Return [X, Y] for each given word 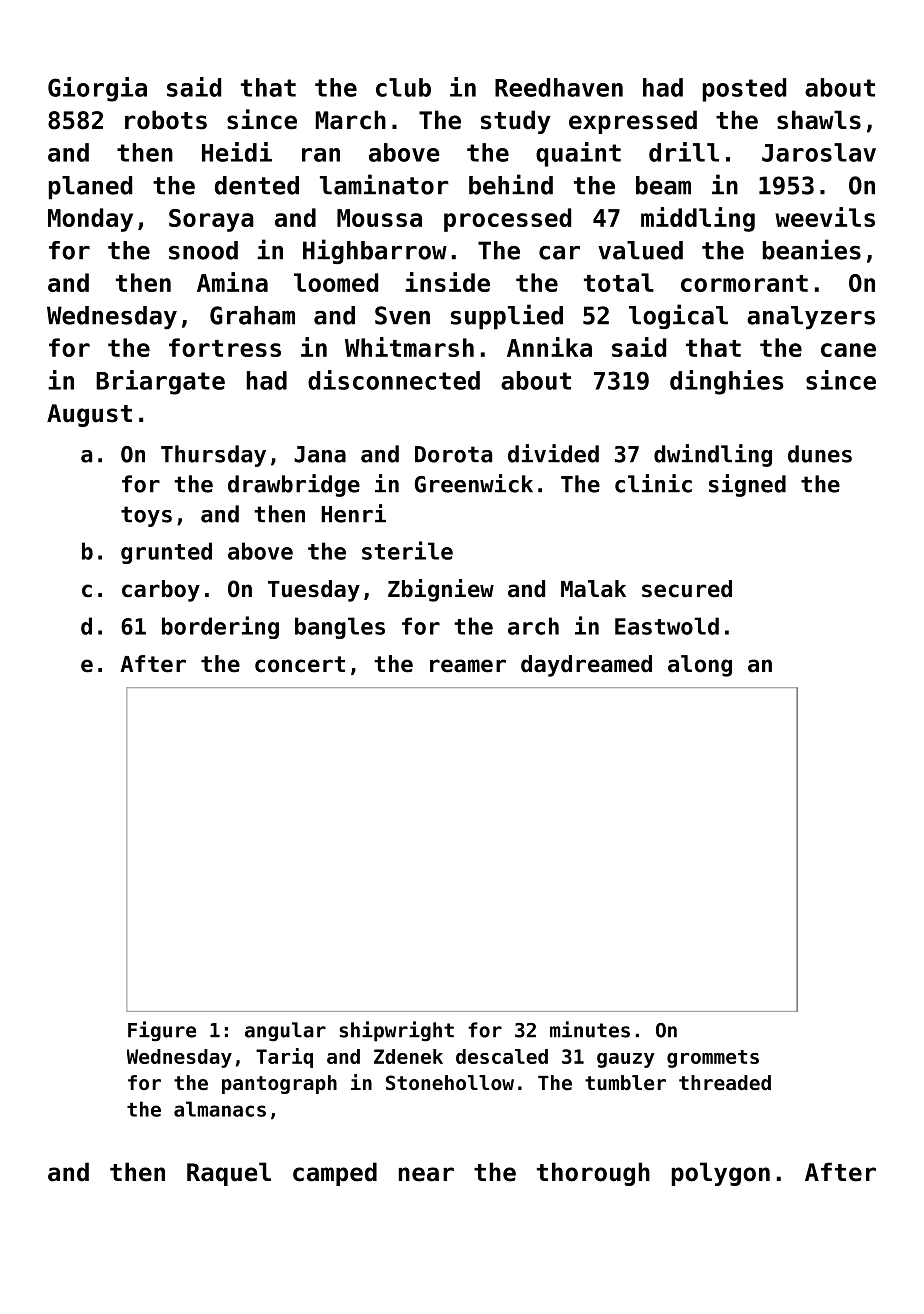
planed [90, 188]
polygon [721, 1174]
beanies [812, 249]
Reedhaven [559, 87]
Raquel [229, 1174]
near [426, 1174]
